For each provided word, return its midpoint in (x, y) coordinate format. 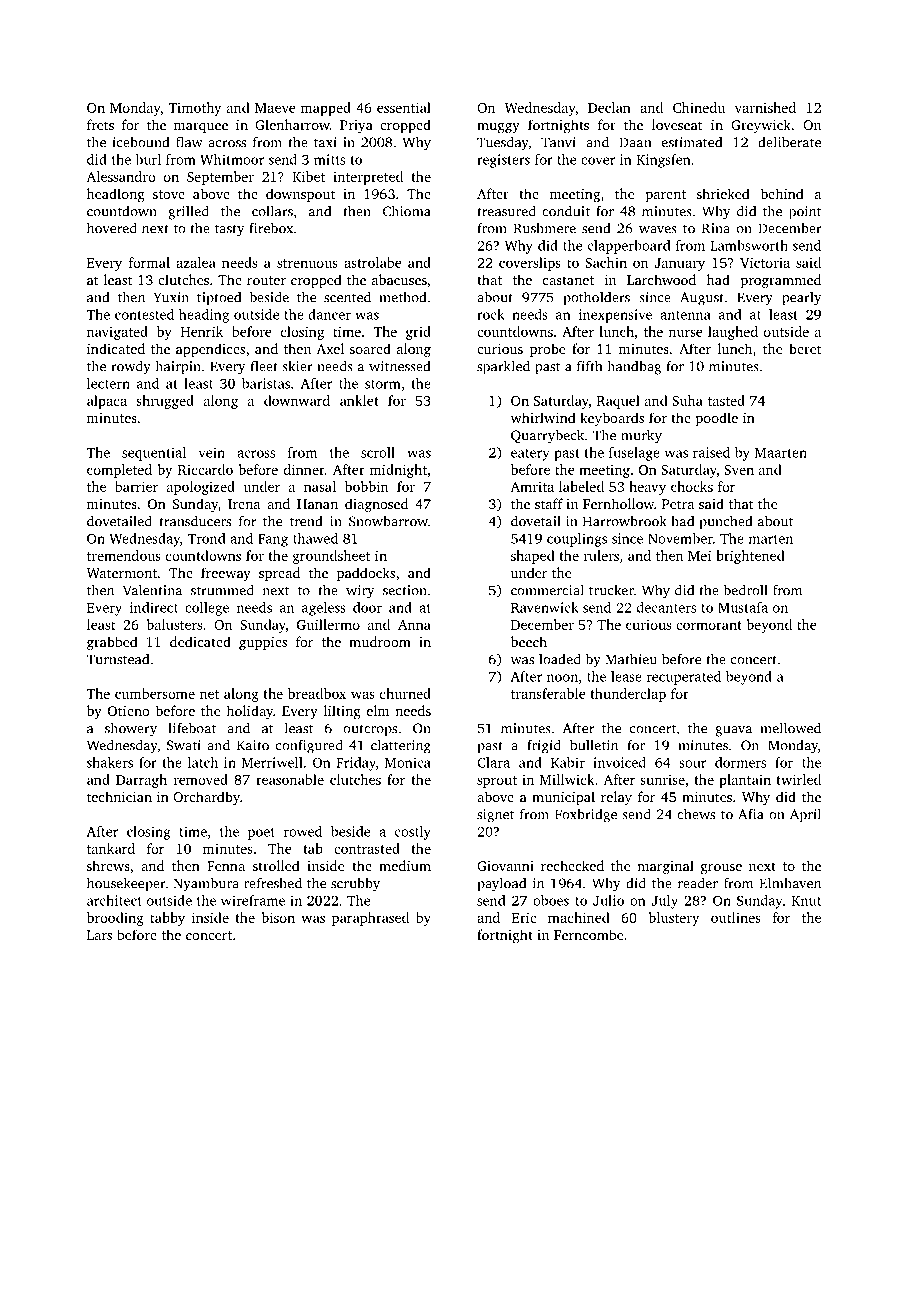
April (805, 815)
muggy (498, 128)
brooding (115, 919)
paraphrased (370, 919)
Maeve (275, 108)
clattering (401, 746)
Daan (635, 142)
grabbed (112, 643)
